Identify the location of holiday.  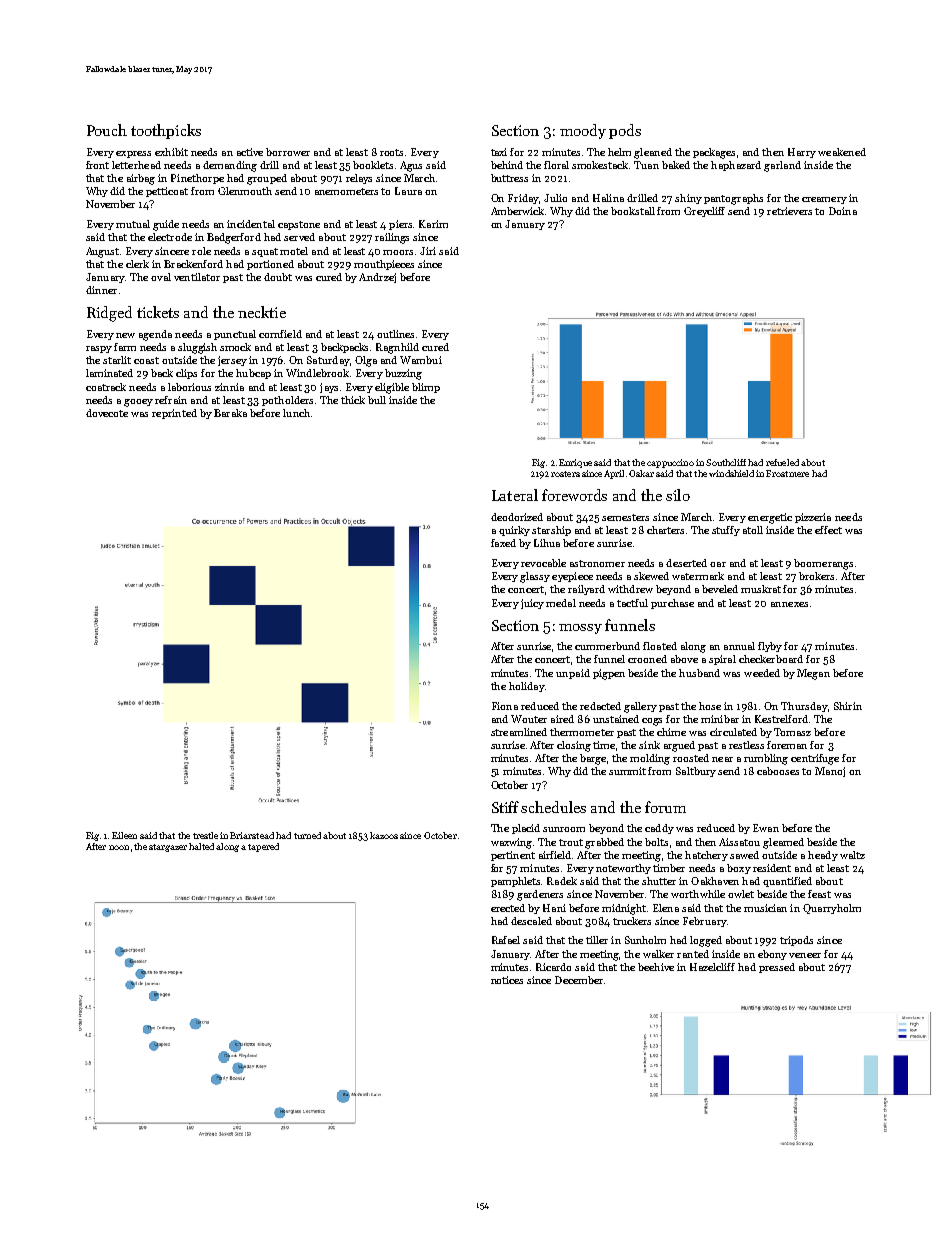
(527, 687).
